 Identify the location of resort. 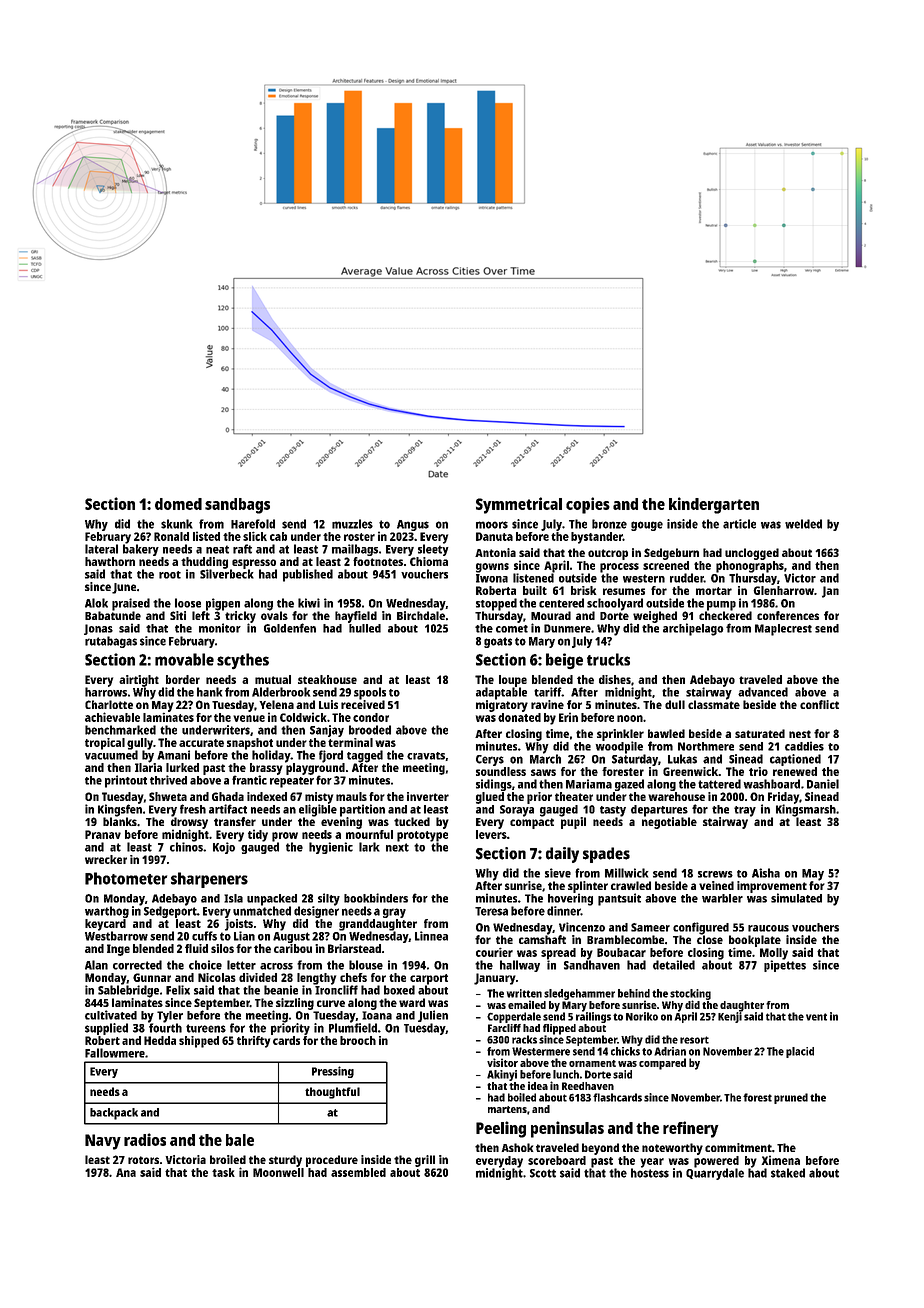
(694, 1040).
